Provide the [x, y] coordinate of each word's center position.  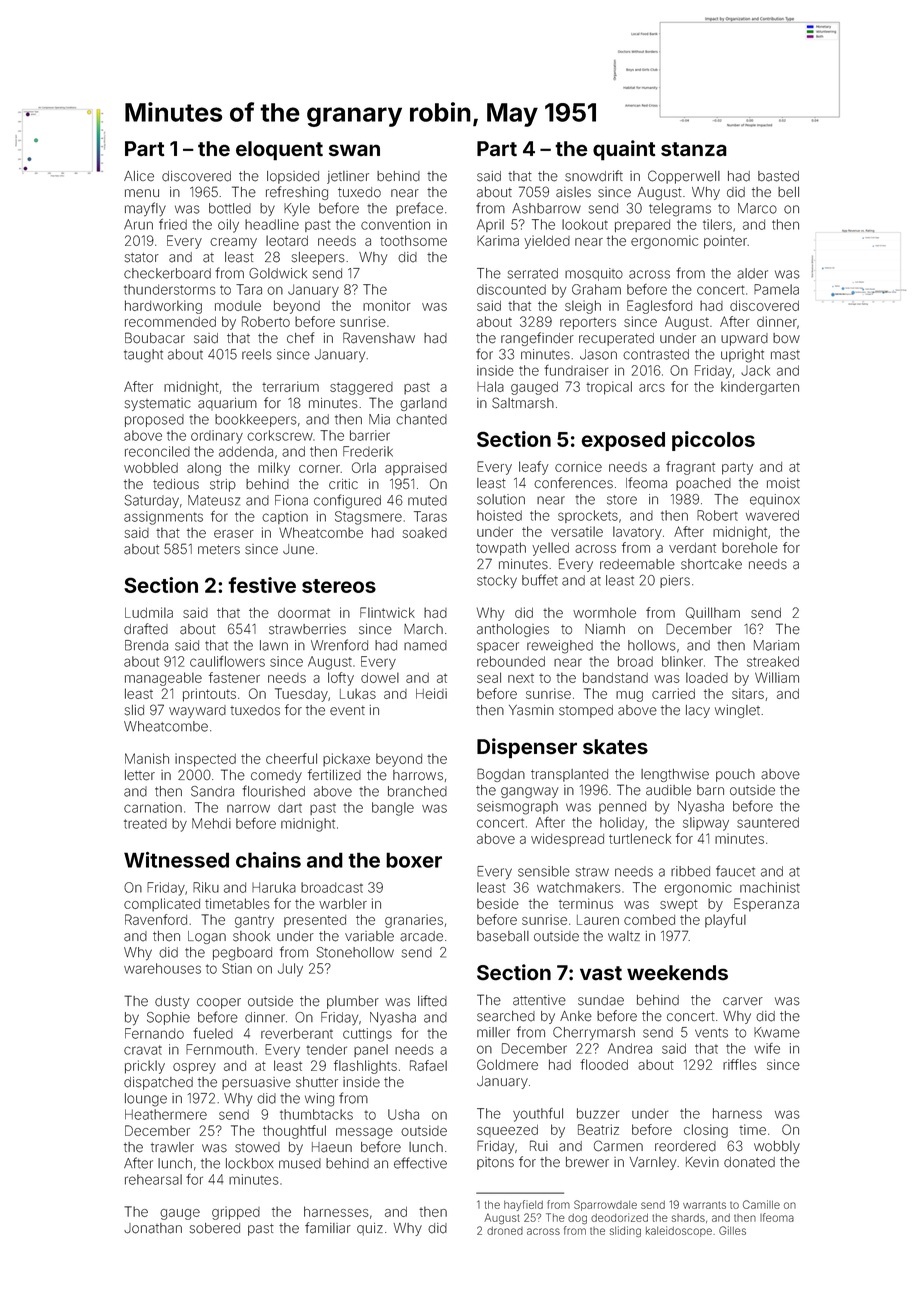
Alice [139, 176]
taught [143, 356]
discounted [511, 289]
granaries [414, 921]
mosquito [594, 274]
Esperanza [766, 905]
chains [268, 860]
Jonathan [153, 1228]
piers [675, 581]
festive [262, 585]
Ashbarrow [546, 208]
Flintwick [387, 612]
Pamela [776, 289]
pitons [495, 1163]
